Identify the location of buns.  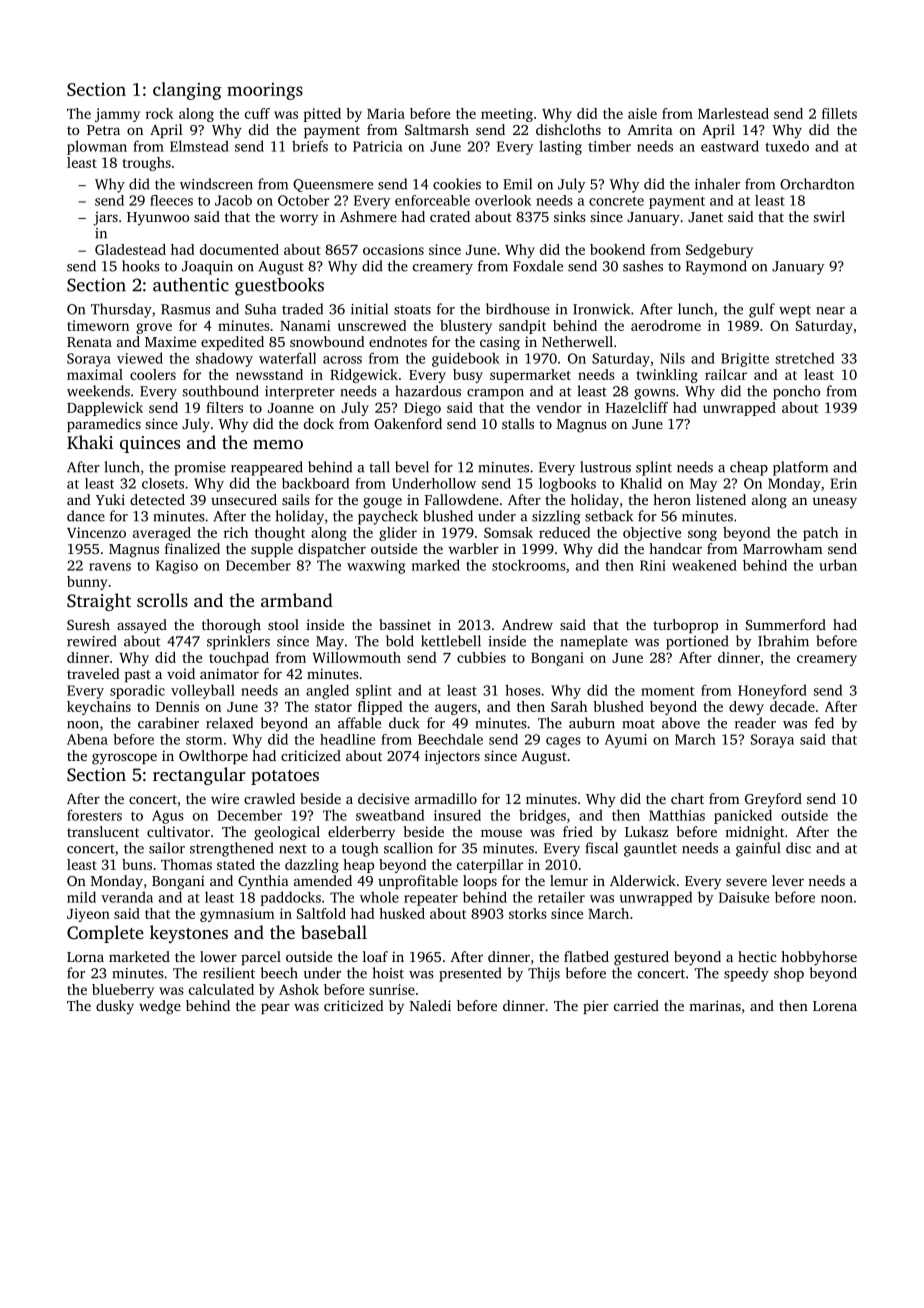
(137, 864).
